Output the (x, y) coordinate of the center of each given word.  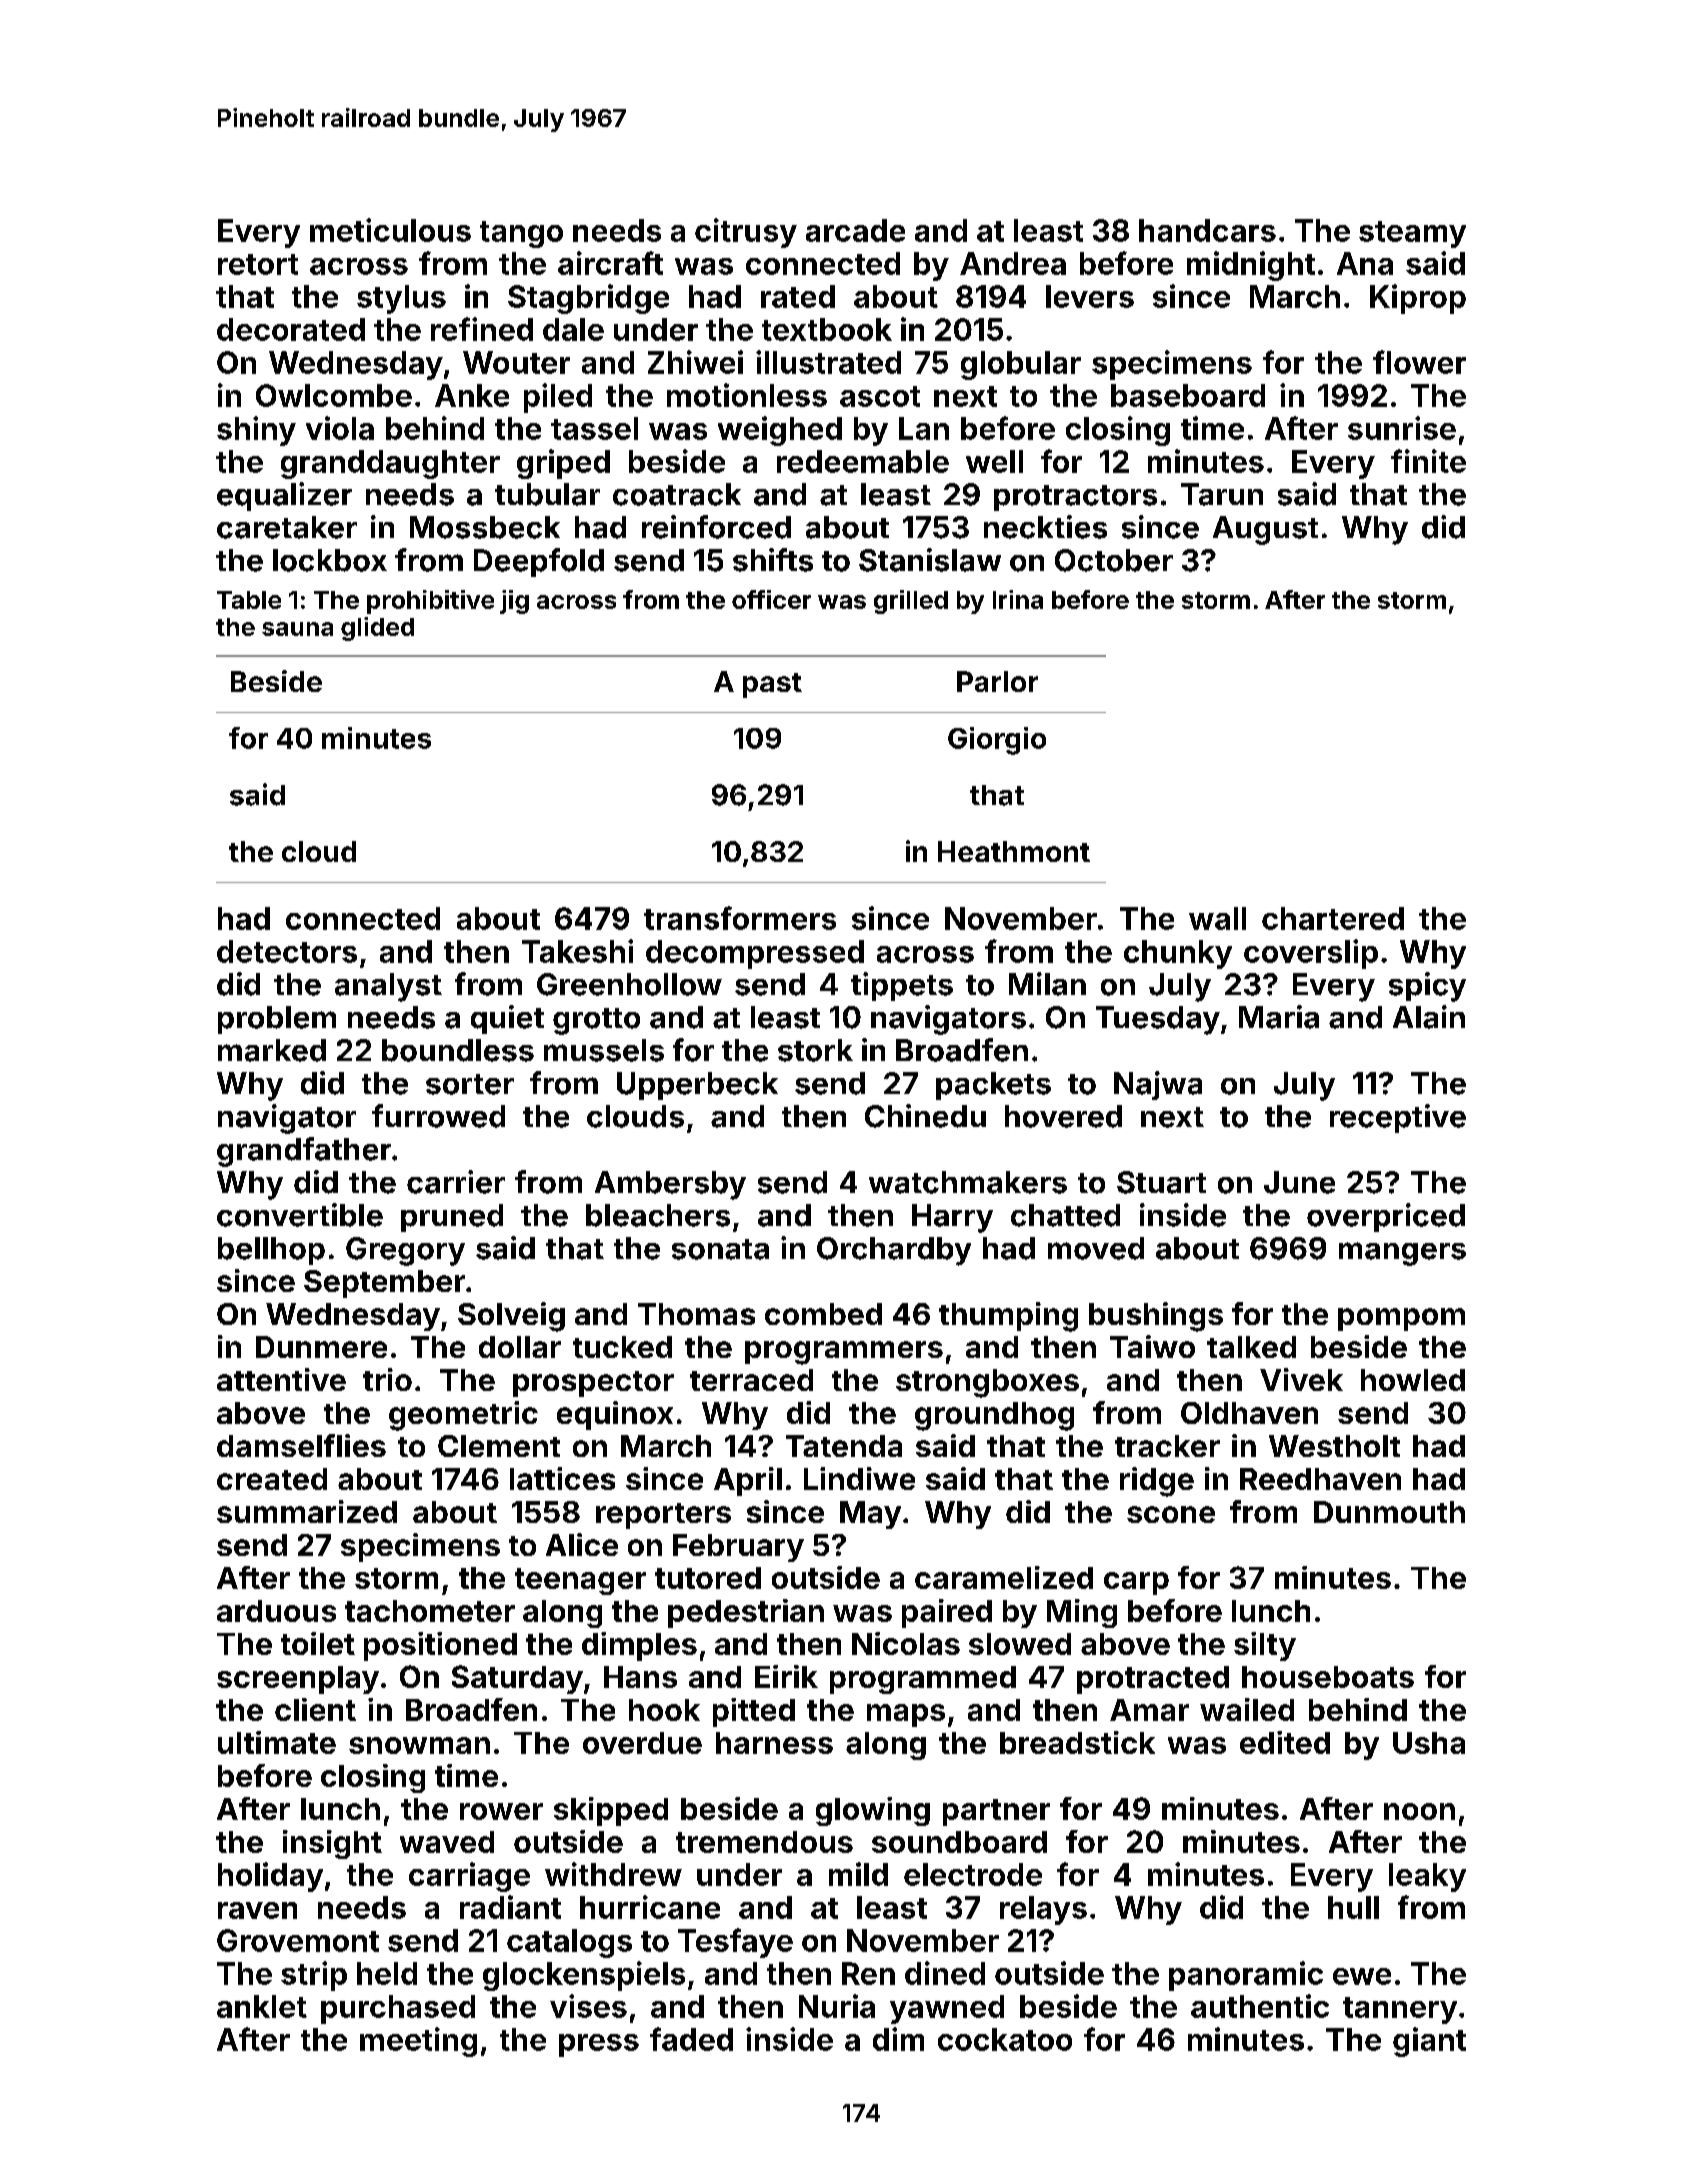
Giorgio (997, 741)
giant (1429, 2042)
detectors (287, 951)
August (1265, 530)
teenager (580, 1581)
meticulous (390, 230)
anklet (262, 2006)
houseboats (1328, 1677)
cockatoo (1005, 2039)
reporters (663, 1516)
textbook (827, 329)
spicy (1427, 987)
